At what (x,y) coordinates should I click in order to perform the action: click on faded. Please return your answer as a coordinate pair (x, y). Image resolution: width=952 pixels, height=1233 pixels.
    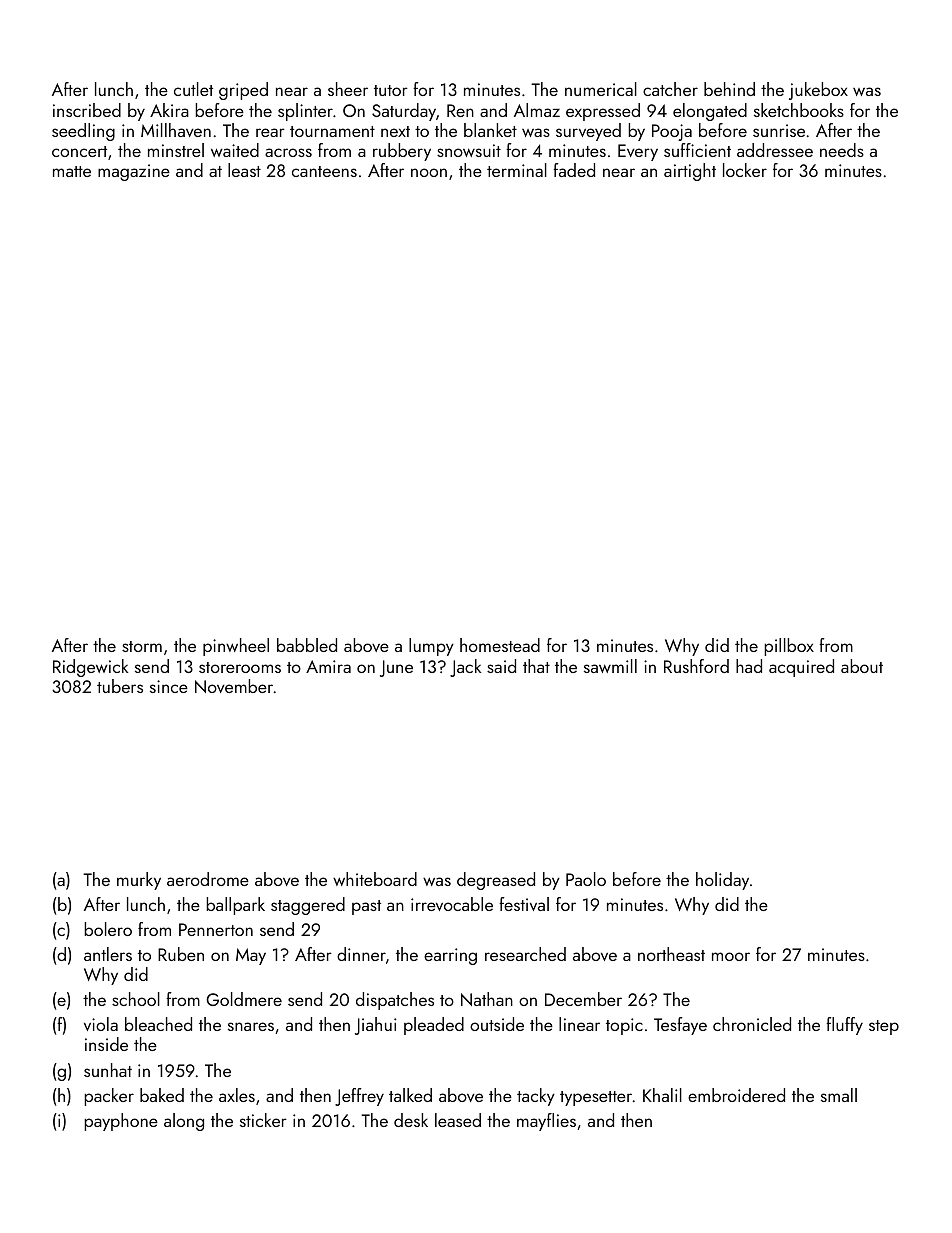
    Looking at the image, I should click on (574, 170).
